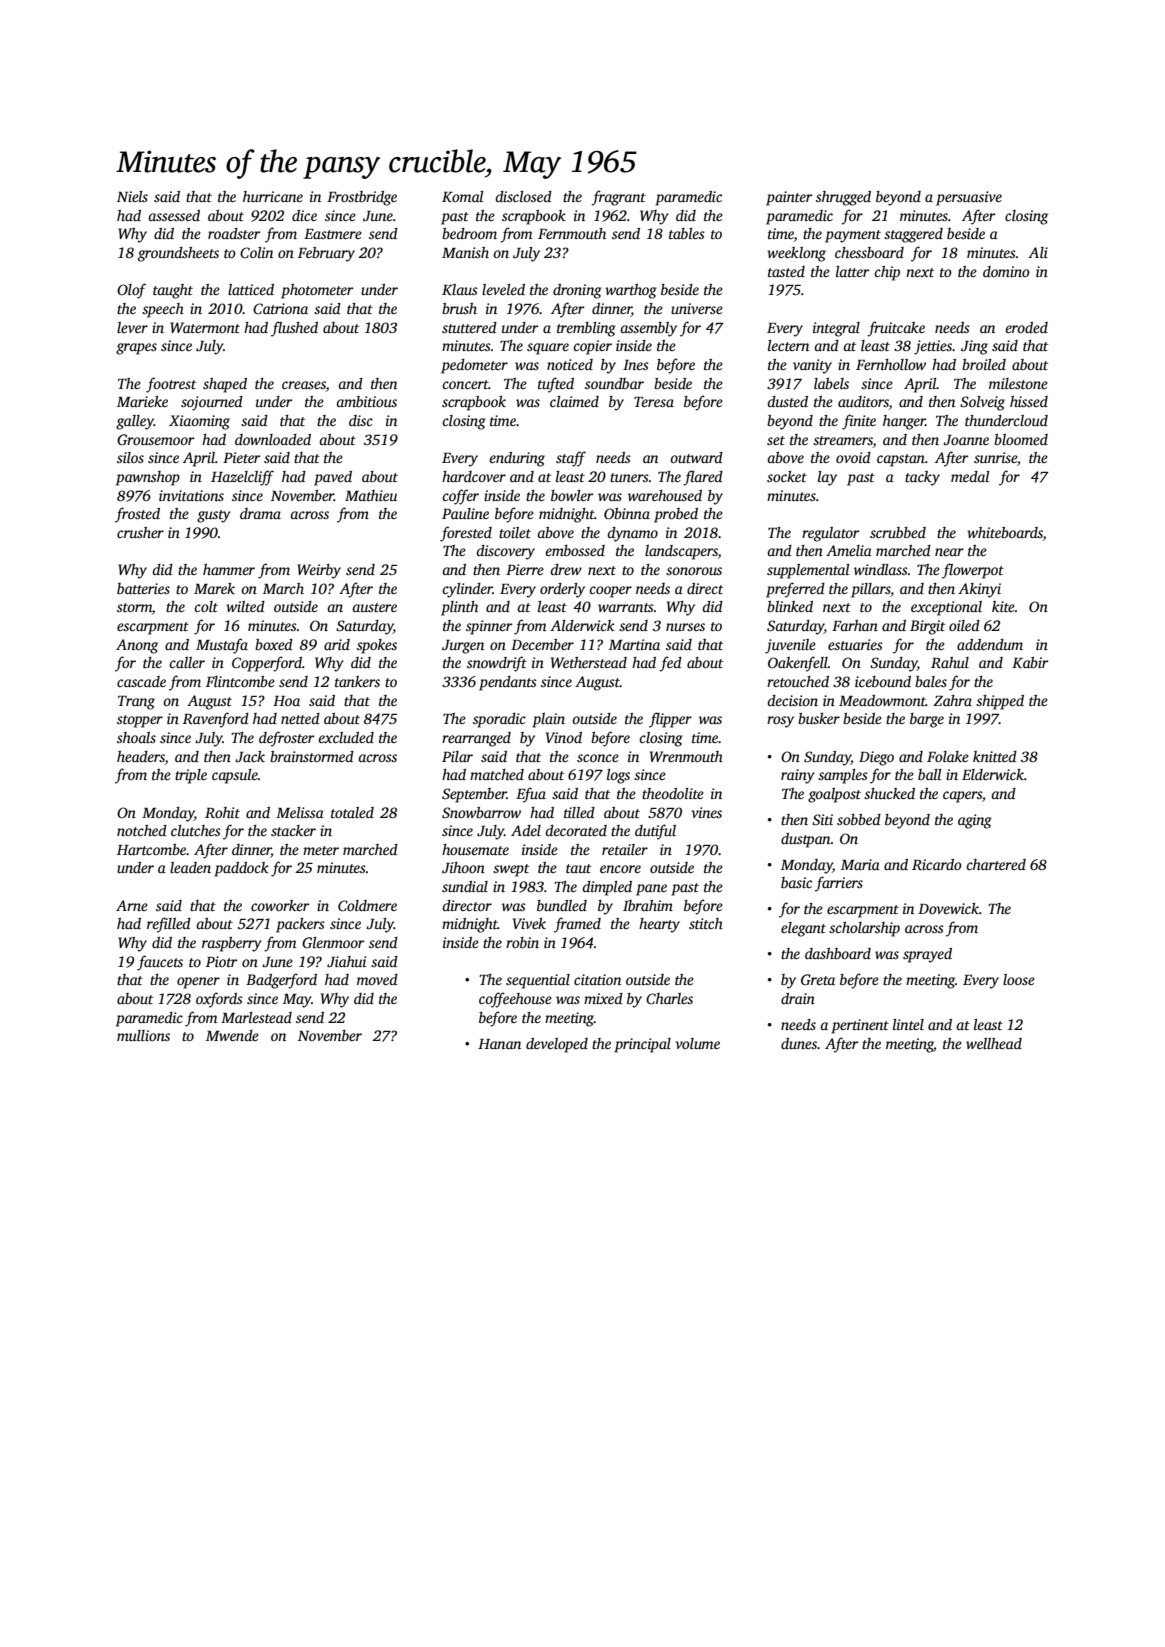  What do you see at coordinates (827, 478) in the image?
I see `lay` at bounding box center [827, 478].
